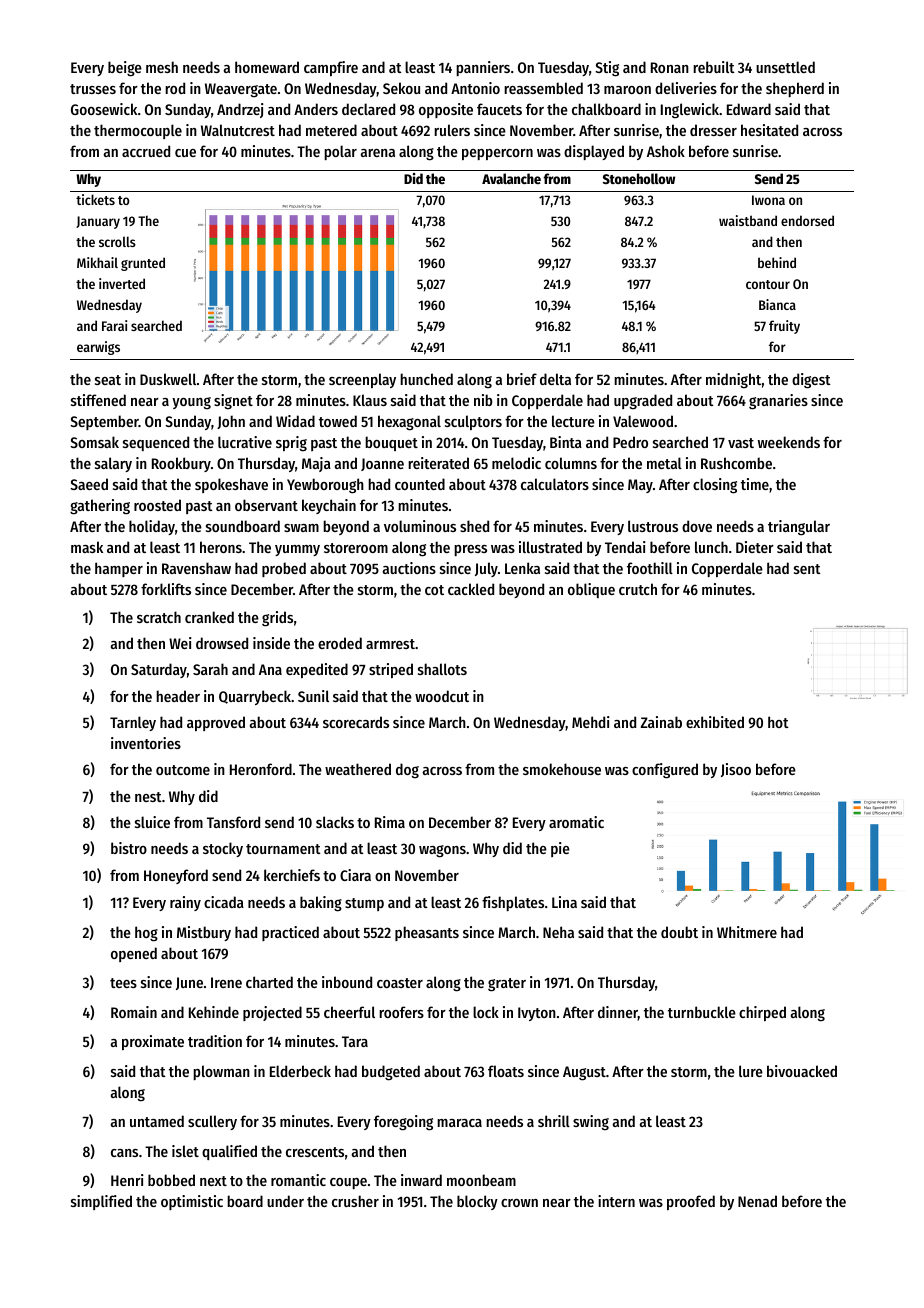 The width and height of the screenshot is (924, 1308). Describe the element at coordinates (331, 68) in the screenshot. I see `campfire` at that location.
